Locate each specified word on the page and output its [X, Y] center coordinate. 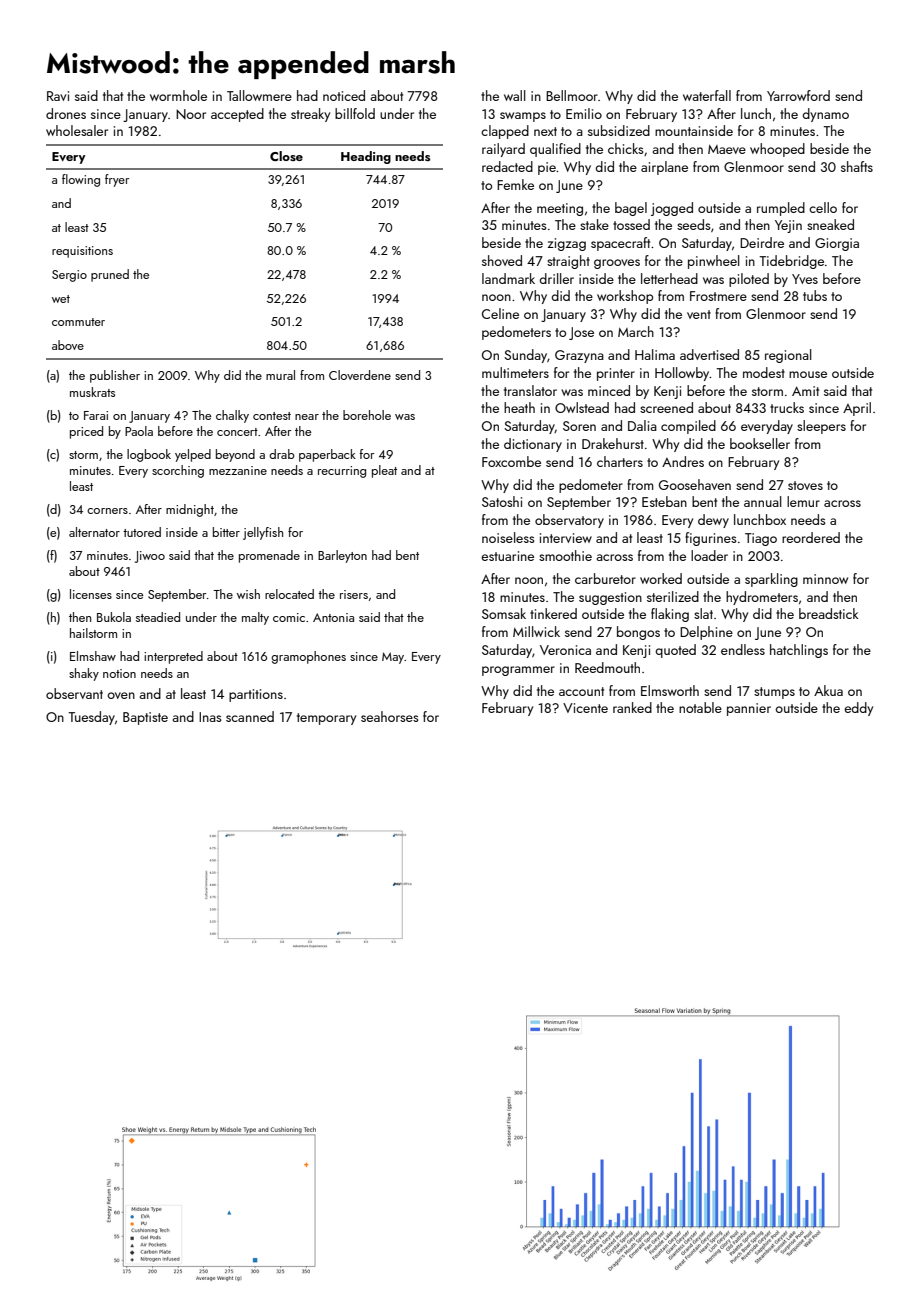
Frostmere [718, 296]
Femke [515, 184]
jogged [672, 209]
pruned [110, 275]
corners [107, 511]
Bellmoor [572, 95]
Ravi [58, 96]
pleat [384, 471]
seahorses [390, 716]
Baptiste [145, 718]
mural [280, 375]
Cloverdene [360, 375]
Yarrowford [798, 95]
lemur [803, 501]
